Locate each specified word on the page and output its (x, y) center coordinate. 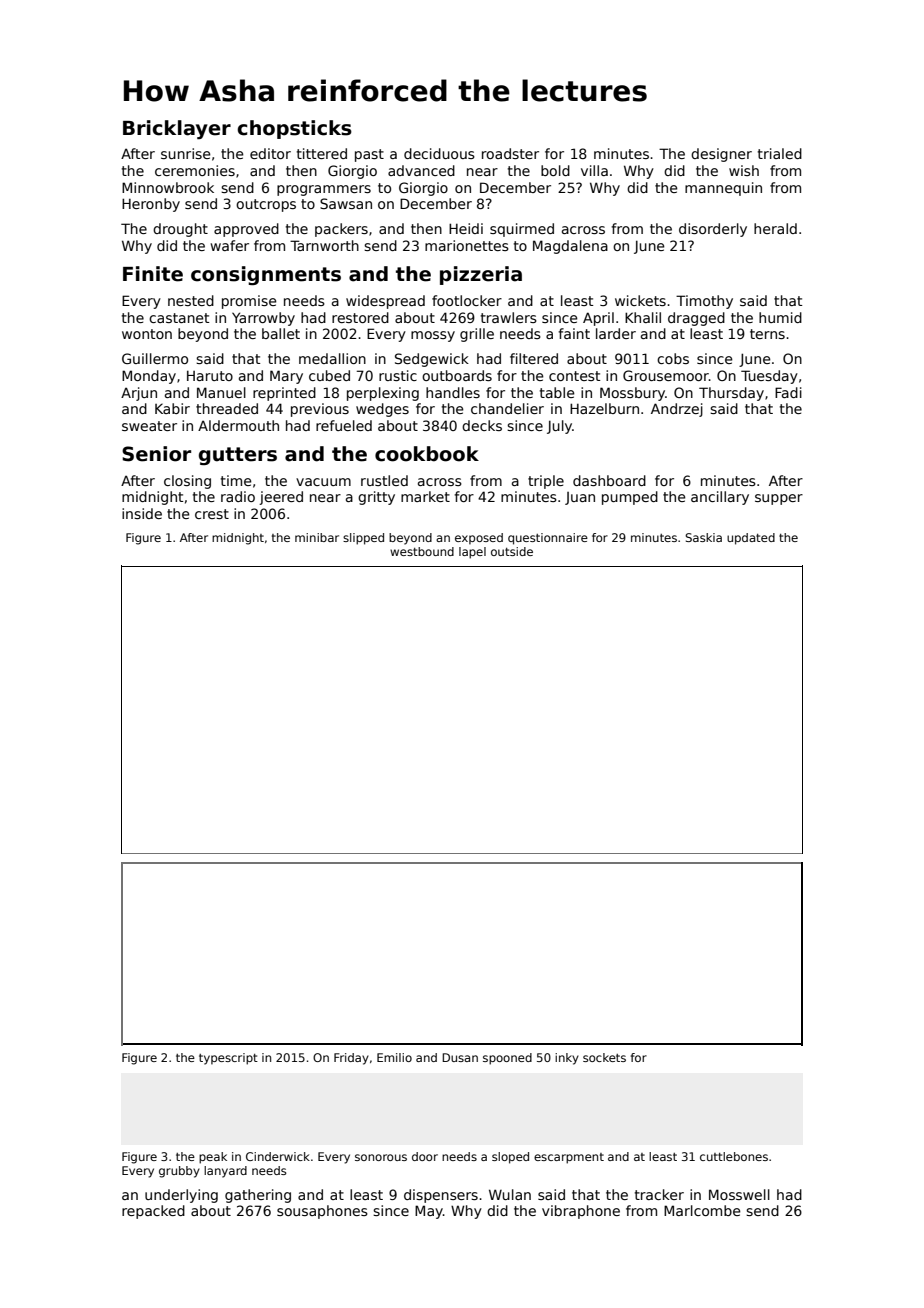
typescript (228, 1059)
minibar (317, 537)
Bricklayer (177, 129)
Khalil (643, 317)
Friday (351, 1059)
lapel (472, 553)
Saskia (703, 537)
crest (212, 514)
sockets (604, 1057)
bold (555, 170)
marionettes (467, 245)
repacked (153, 1212)
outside (512, 551)
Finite (153, 274)
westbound (422, 551)
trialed (780, 153)
